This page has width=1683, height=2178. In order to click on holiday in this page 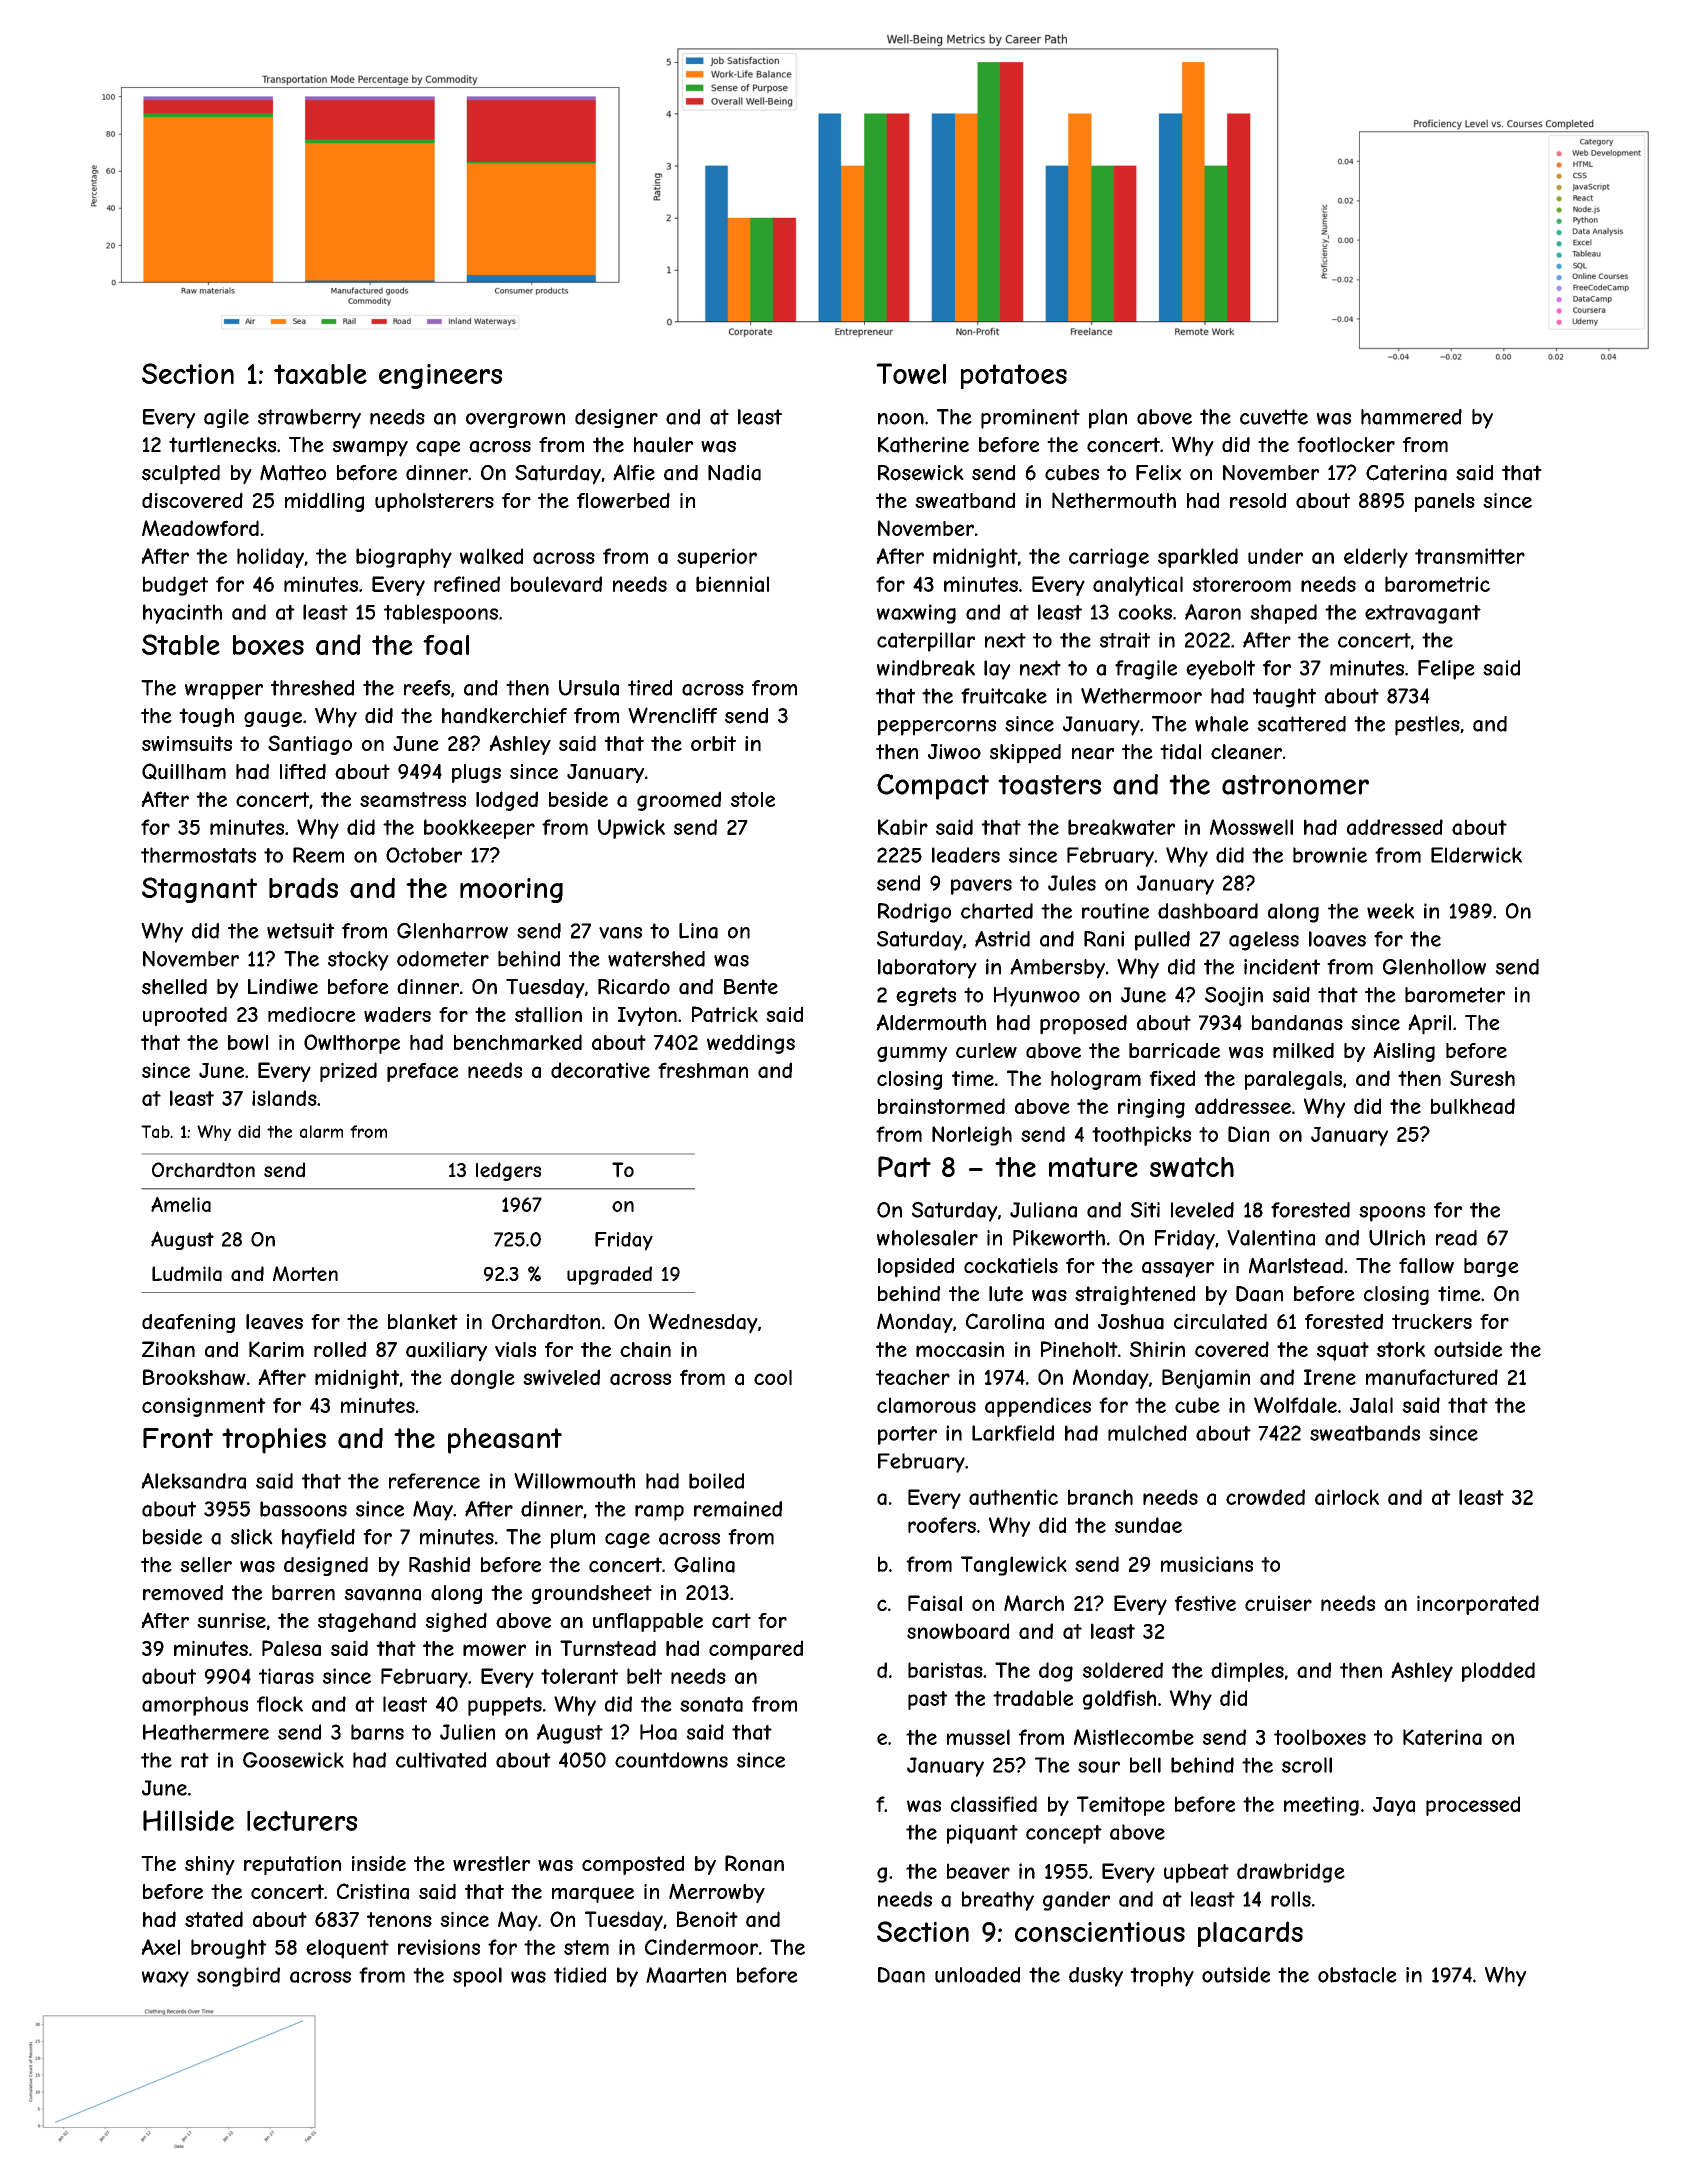, I will do `click(270, 558)`.
